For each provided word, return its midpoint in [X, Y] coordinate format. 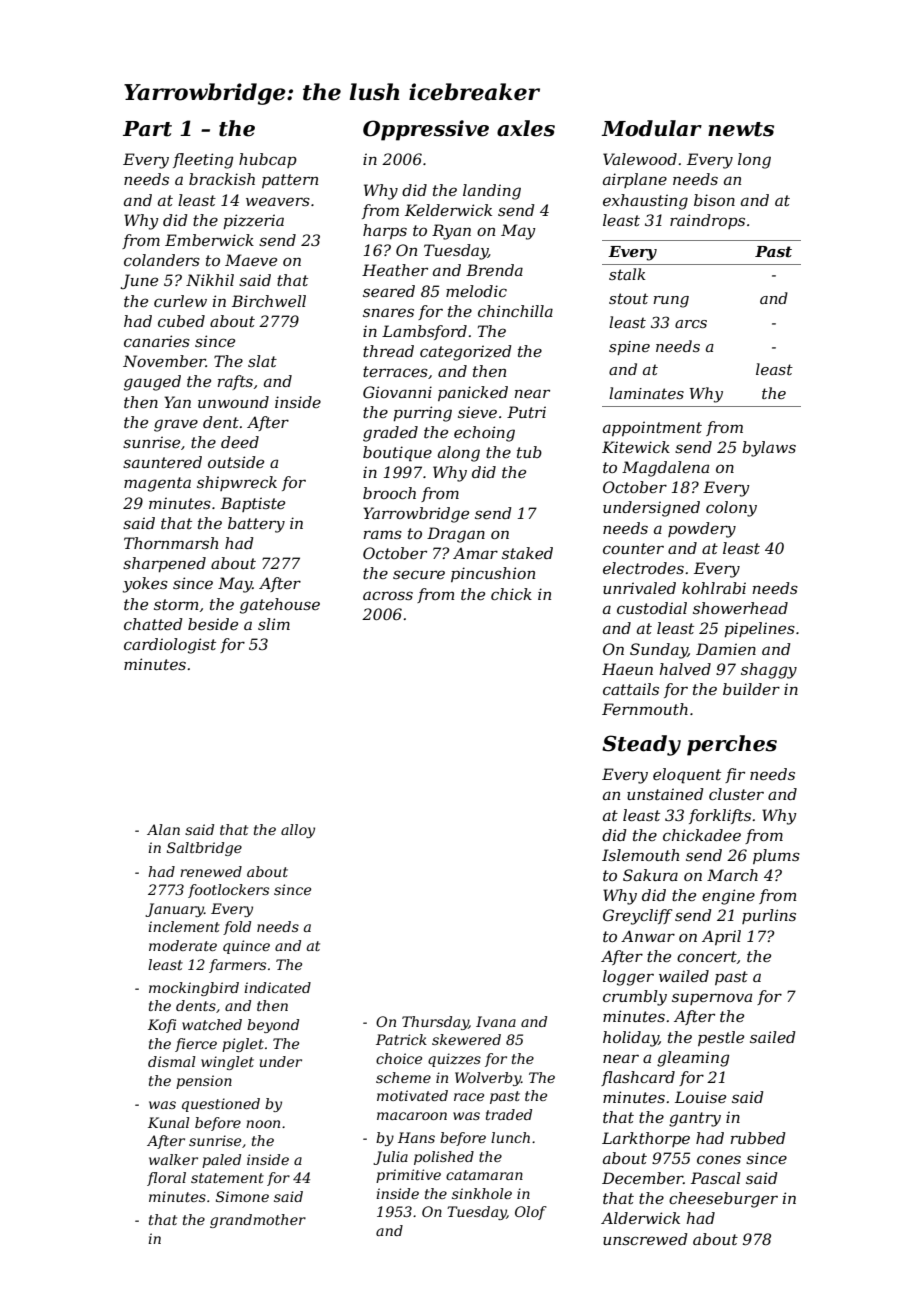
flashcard [638, 1078]
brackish [222, 179]
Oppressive [426, 130]
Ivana [496, 1021]
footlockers [228, 891]
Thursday [435, 1023]
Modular [651, 128]
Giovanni [397, 392]
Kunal [169, 1122]
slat [262, 361]
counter [633, 548]
